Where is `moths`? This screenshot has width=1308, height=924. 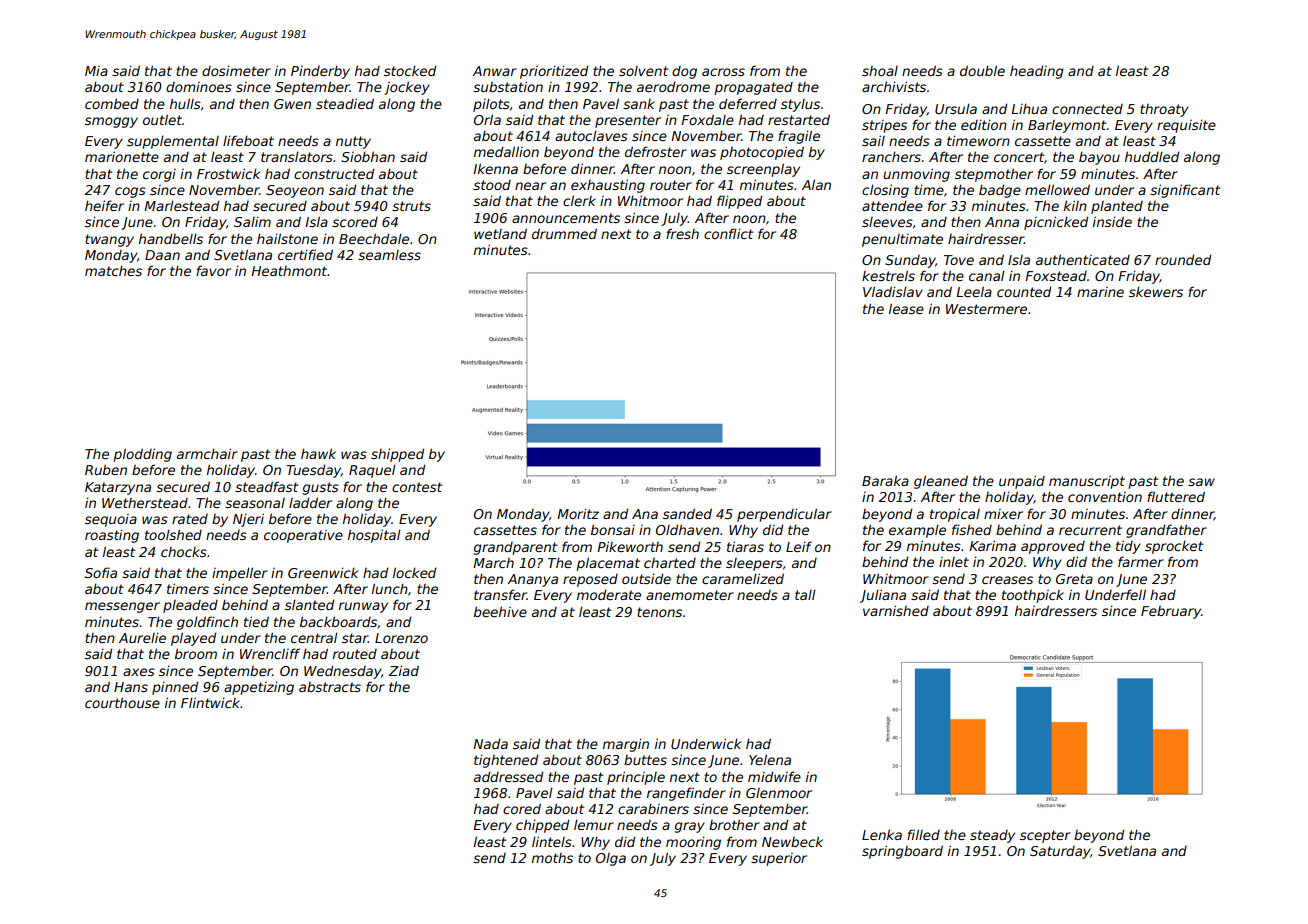 moths is located at coordinates (552, 858).
